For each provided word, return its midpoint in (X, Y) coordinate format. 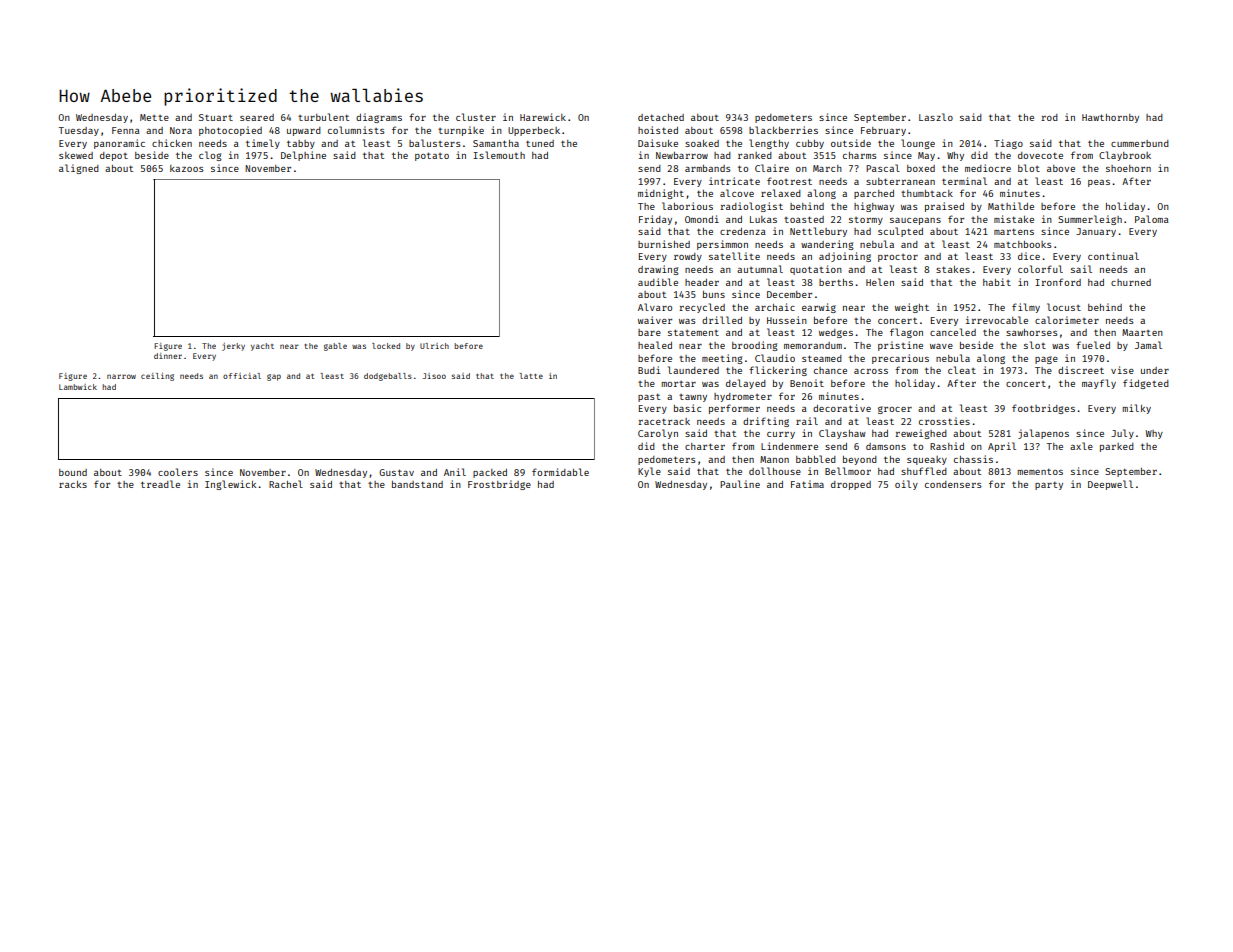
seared (257, 117)
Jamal (1148, 345)
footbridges (1043, 409)
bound (73, 472)
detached (661, 117)
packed (490, 473)
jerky (233, 347)
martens (1014, 231)
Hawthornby (1110, 118)
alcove (737, 193)
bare (649, 332)
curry (781, 435)
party (1049, 485)
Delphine (303, 156)
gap (274, 377)
